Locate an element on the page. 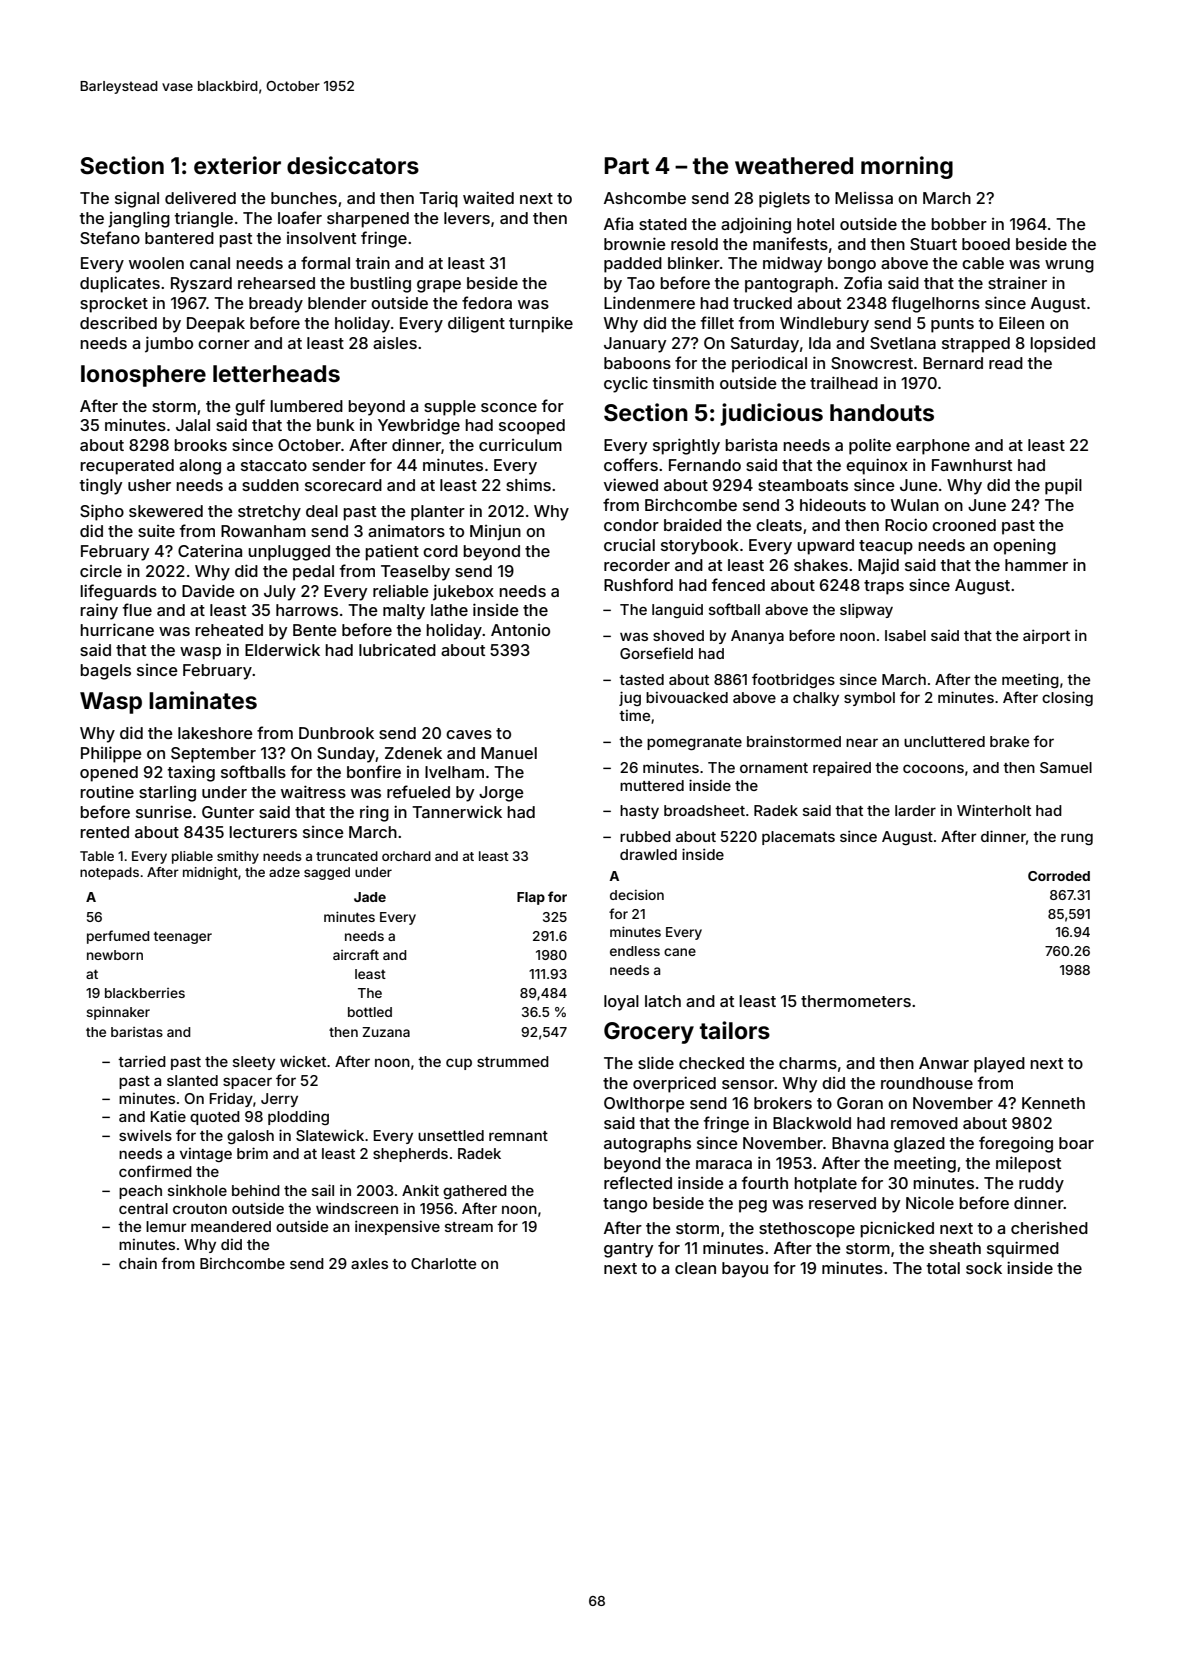 The height and width of the page is (1664, 1177). Part is located at coordinates (626, 165).
